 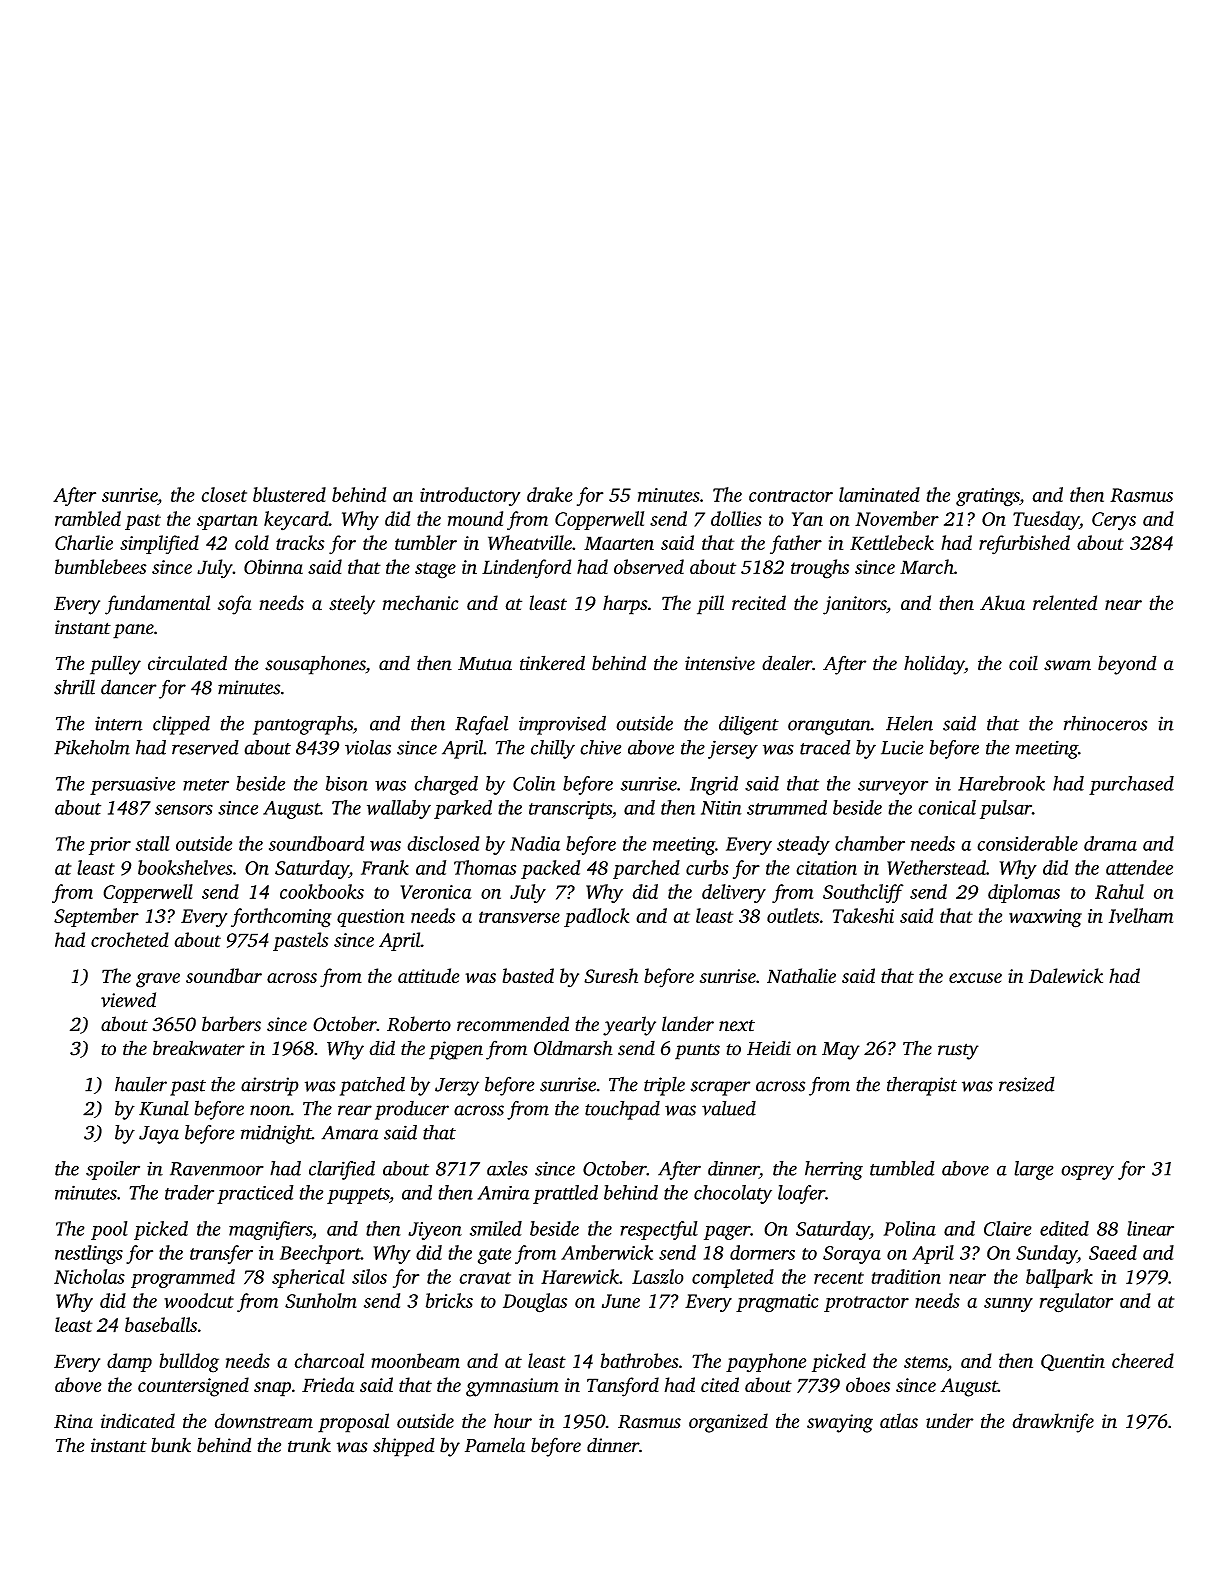 What do you see at coordinates (110, 846) in the screenshot?
I see `prior` at bounding box center [110, 846].
